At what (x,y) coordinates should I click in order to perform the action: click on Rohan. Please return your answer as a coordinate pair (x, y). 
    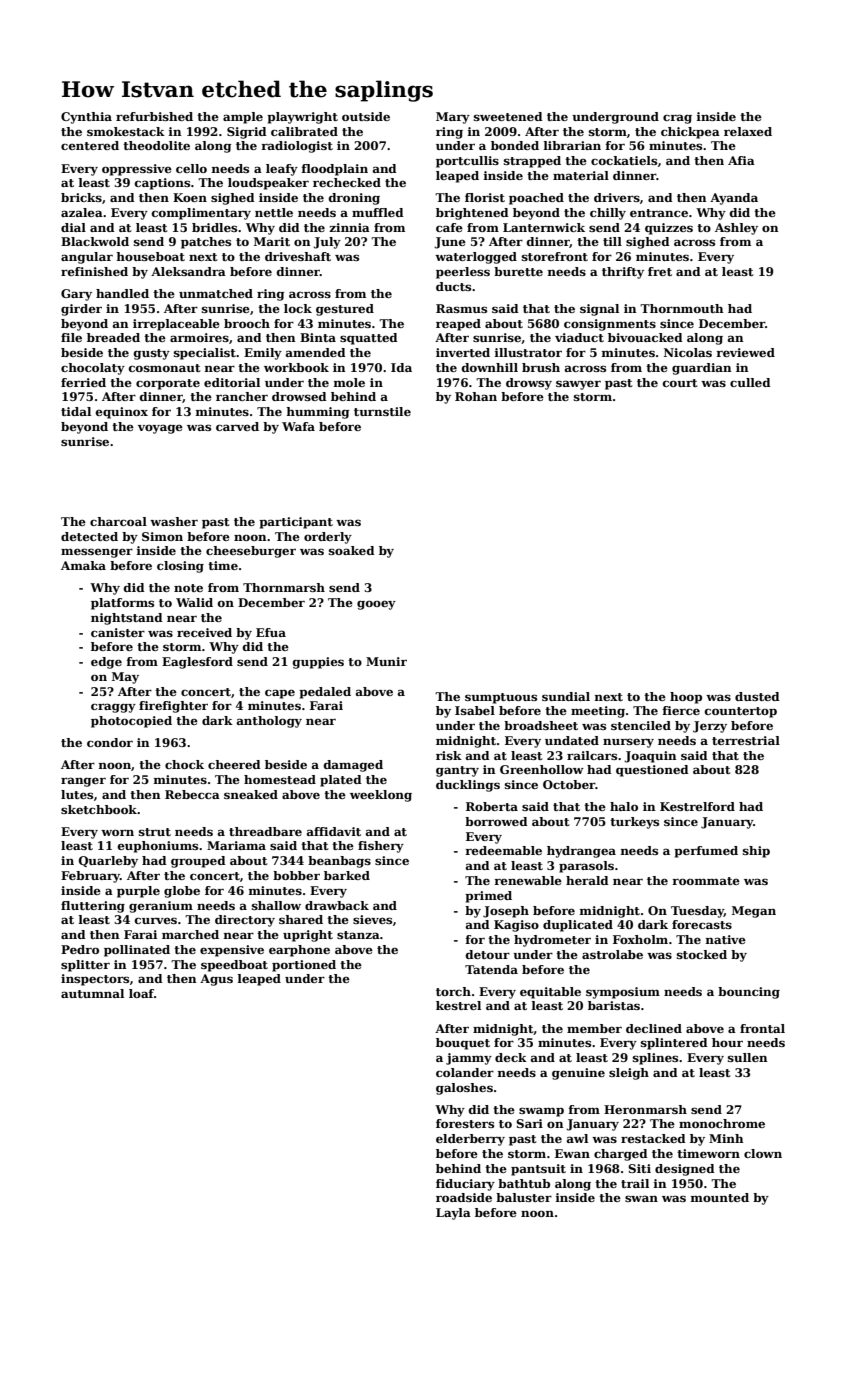
    Looking at the image, I should click on (476, 396).
